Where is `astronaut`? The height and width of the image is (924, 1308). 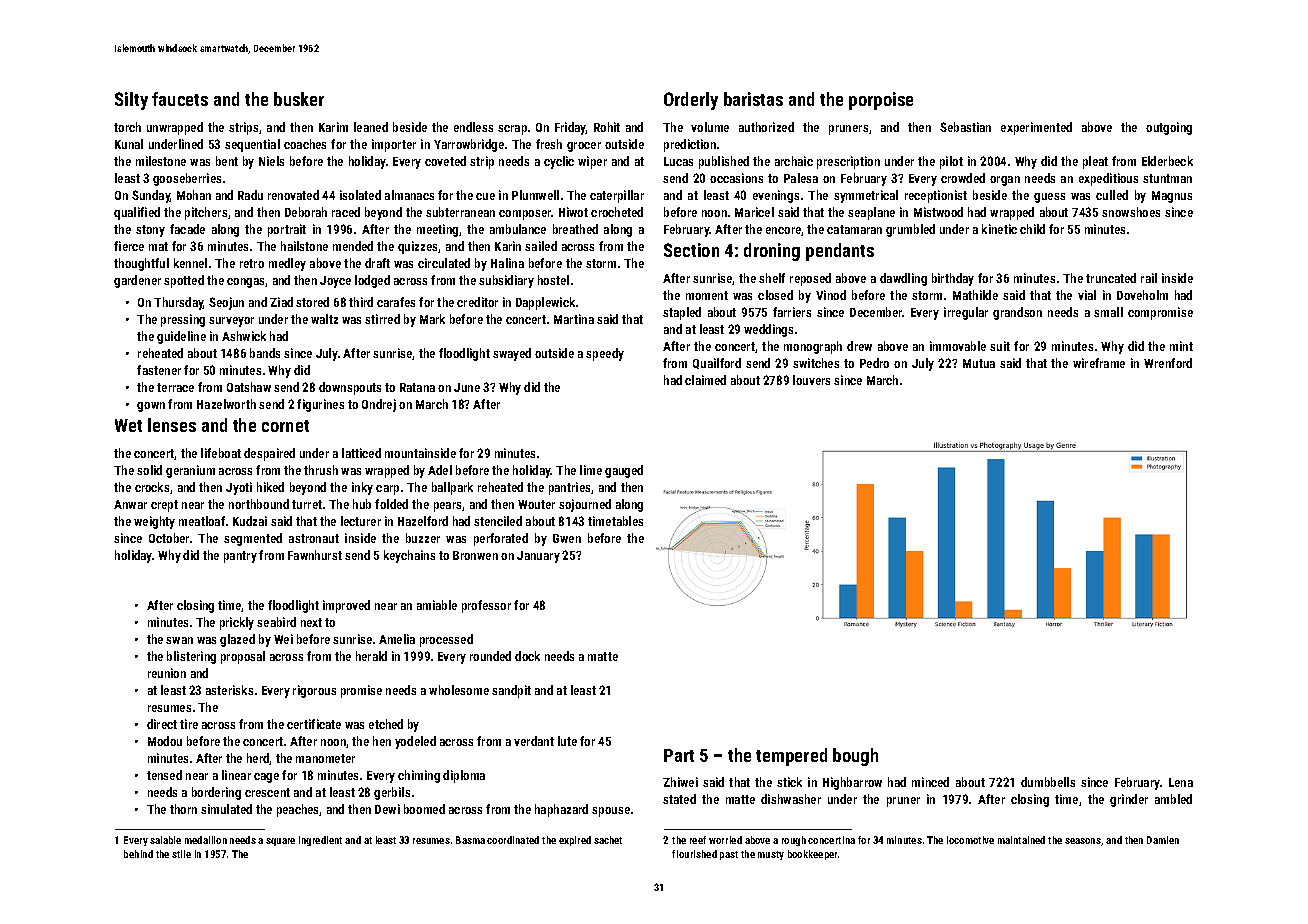 astronaut is located at coordinates (314, 538).
